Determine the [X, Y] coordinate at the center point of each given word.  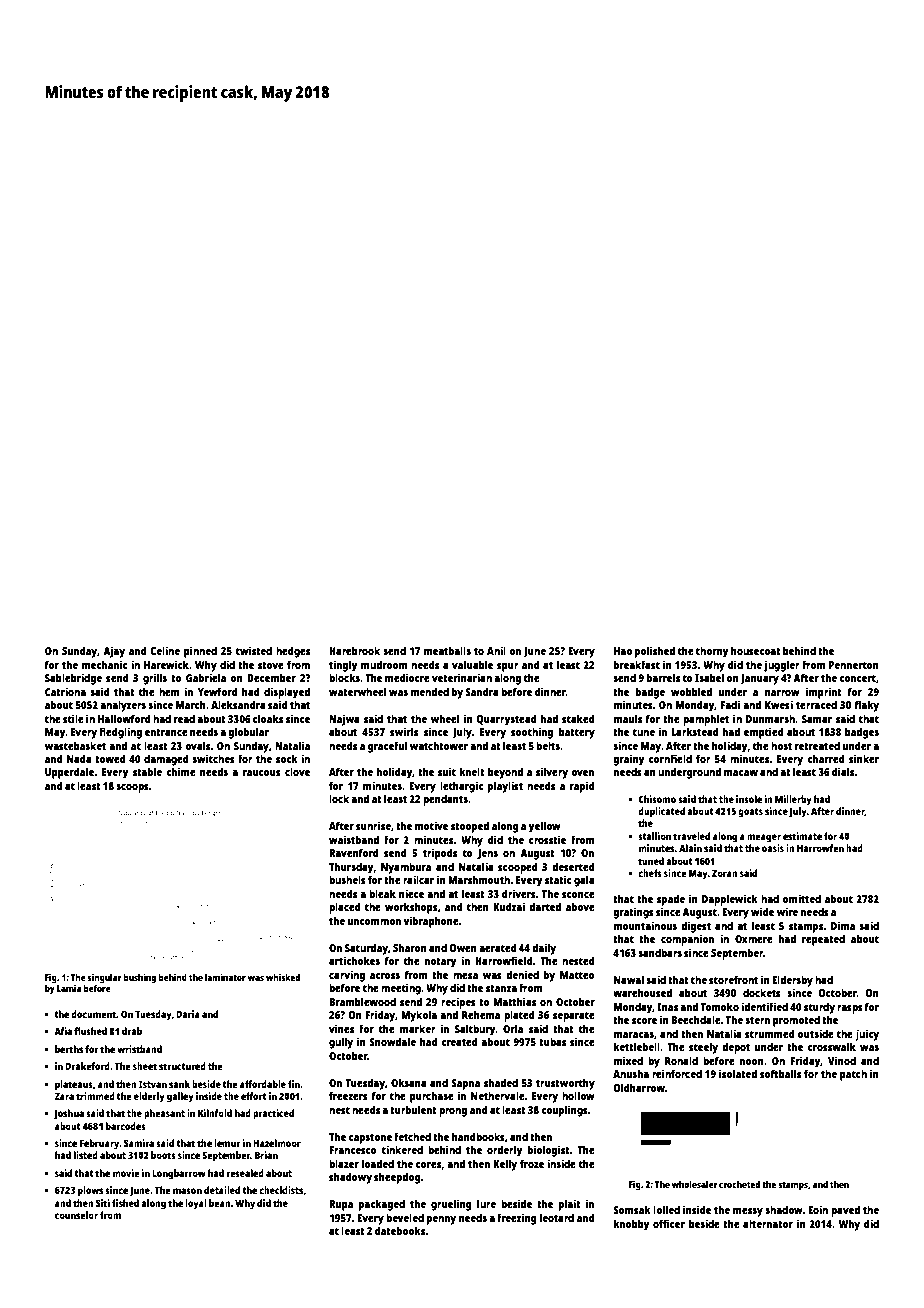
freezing [517, 1219]
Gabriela [206, 677]
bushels [347, 879]
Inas [667, 1007]
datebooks [400, 1230]
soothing [532, 733]
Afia [63, 1031]
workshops [411, 908]
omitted [802, 898]
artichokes [354, 960]
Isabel [709, 677]
